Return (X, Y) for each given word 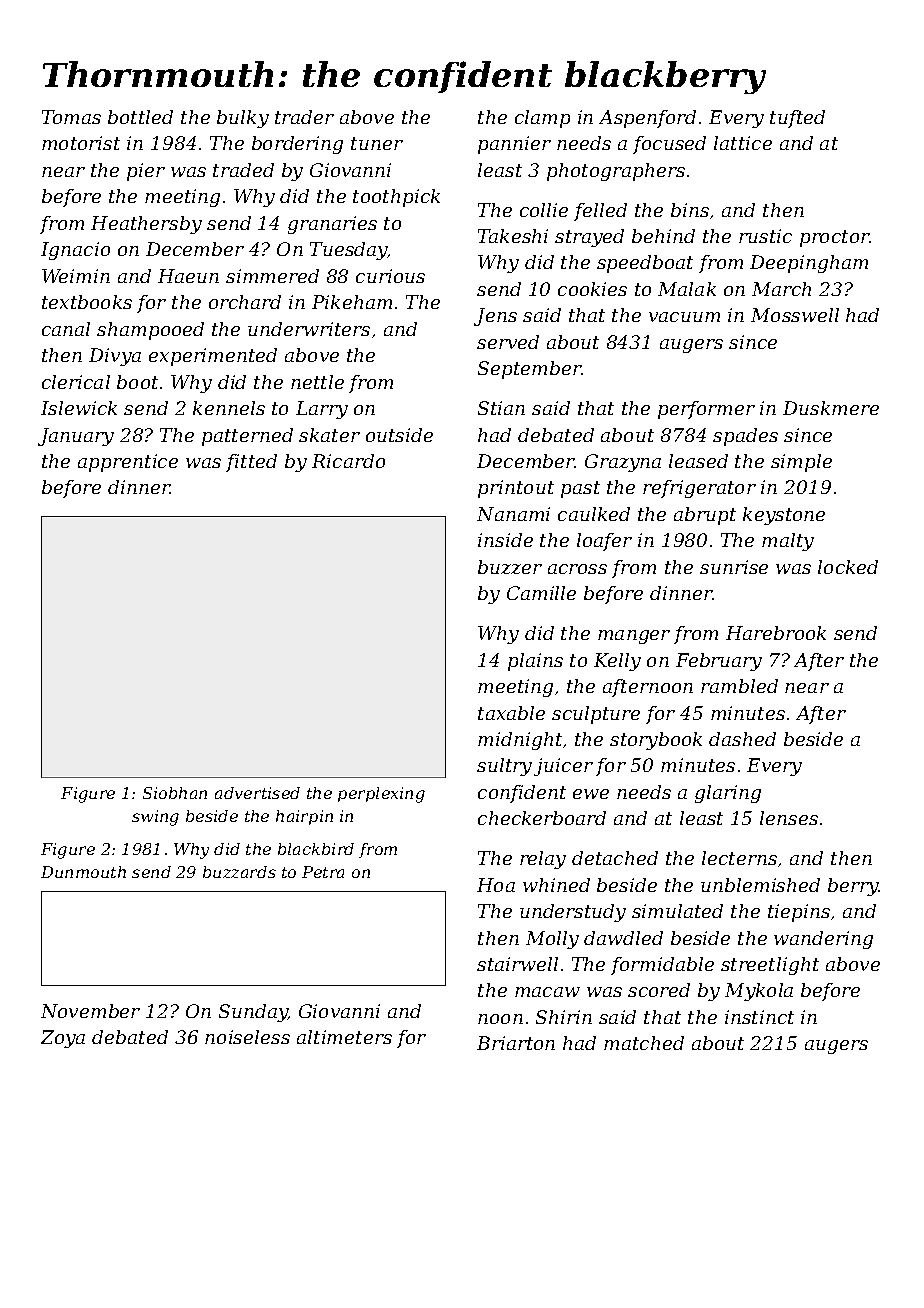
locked (848, 567)
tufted (797, 119)
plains (535, 662)
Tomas (71, 117)
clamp (542, 119)
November (90, 1011)
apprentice (128, 463)
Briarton (516, 1043)
